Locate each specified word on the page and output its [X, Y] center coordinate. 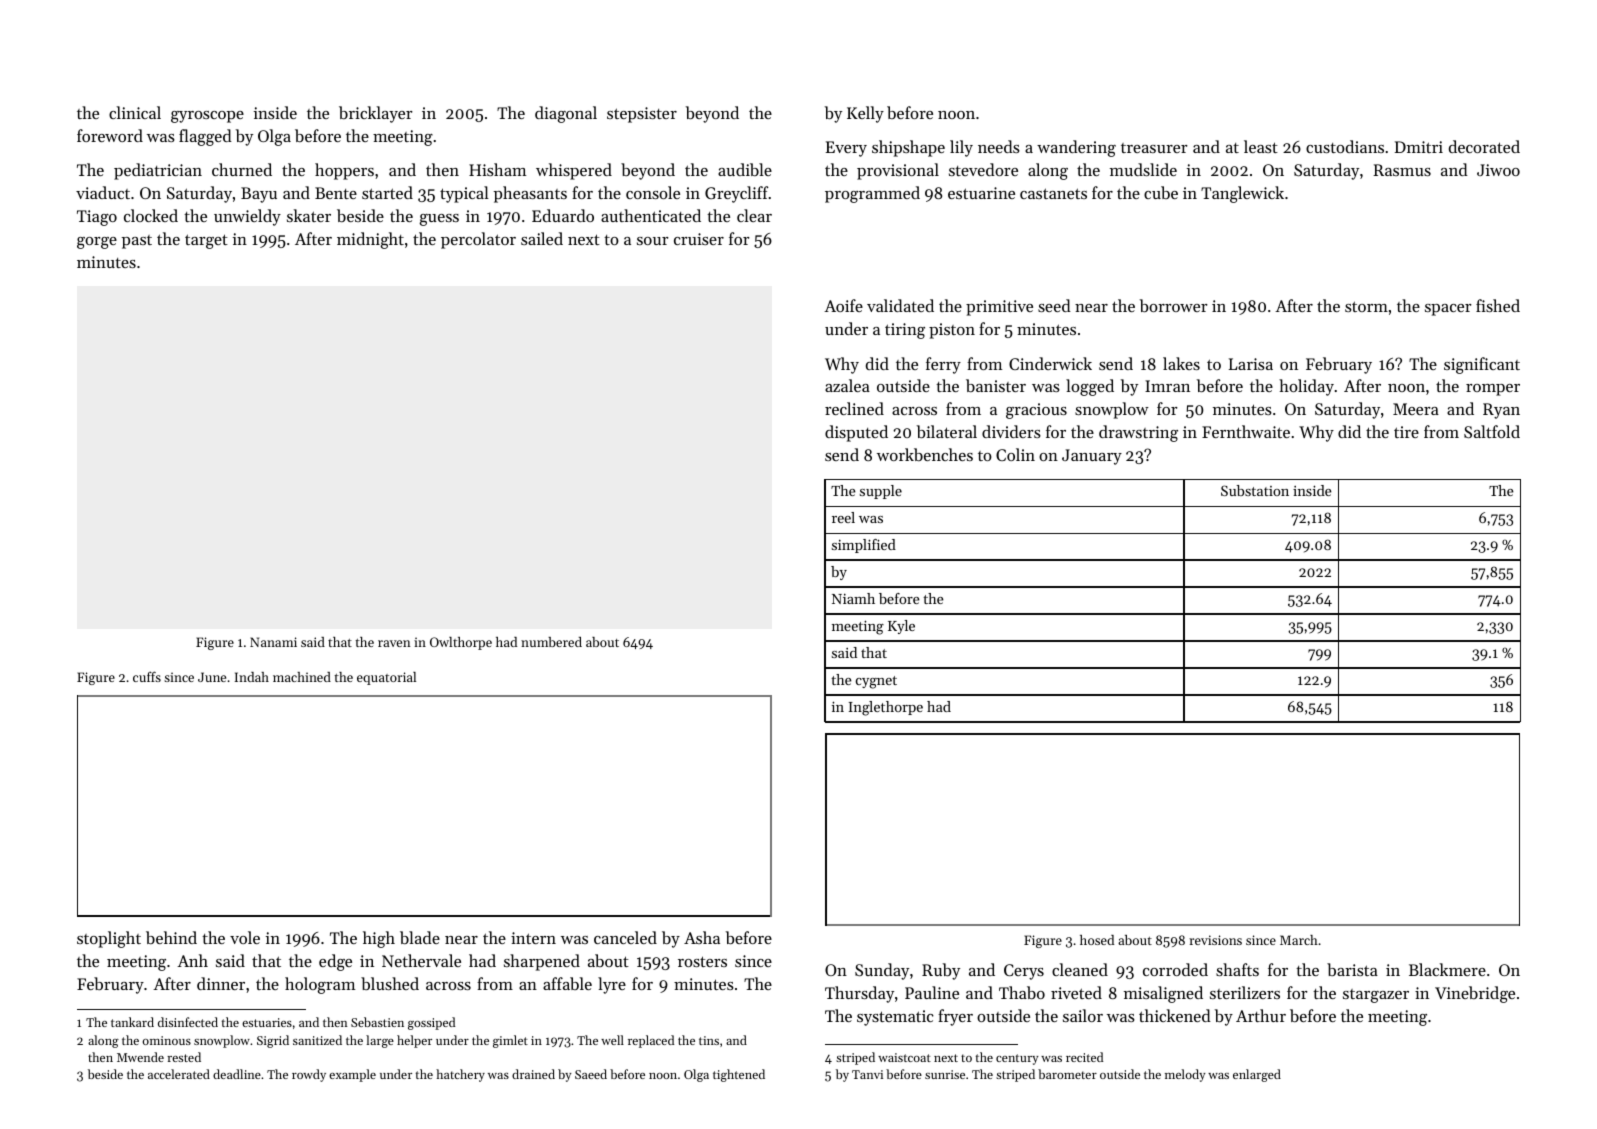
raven [394, 643]
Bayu [259, 195]
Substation [1255, 490]
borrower [1174, 305]
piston [952, 331]
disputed [856, 433]
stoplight [109, 939]
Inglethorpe [886, 708]
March [1299, 940]
